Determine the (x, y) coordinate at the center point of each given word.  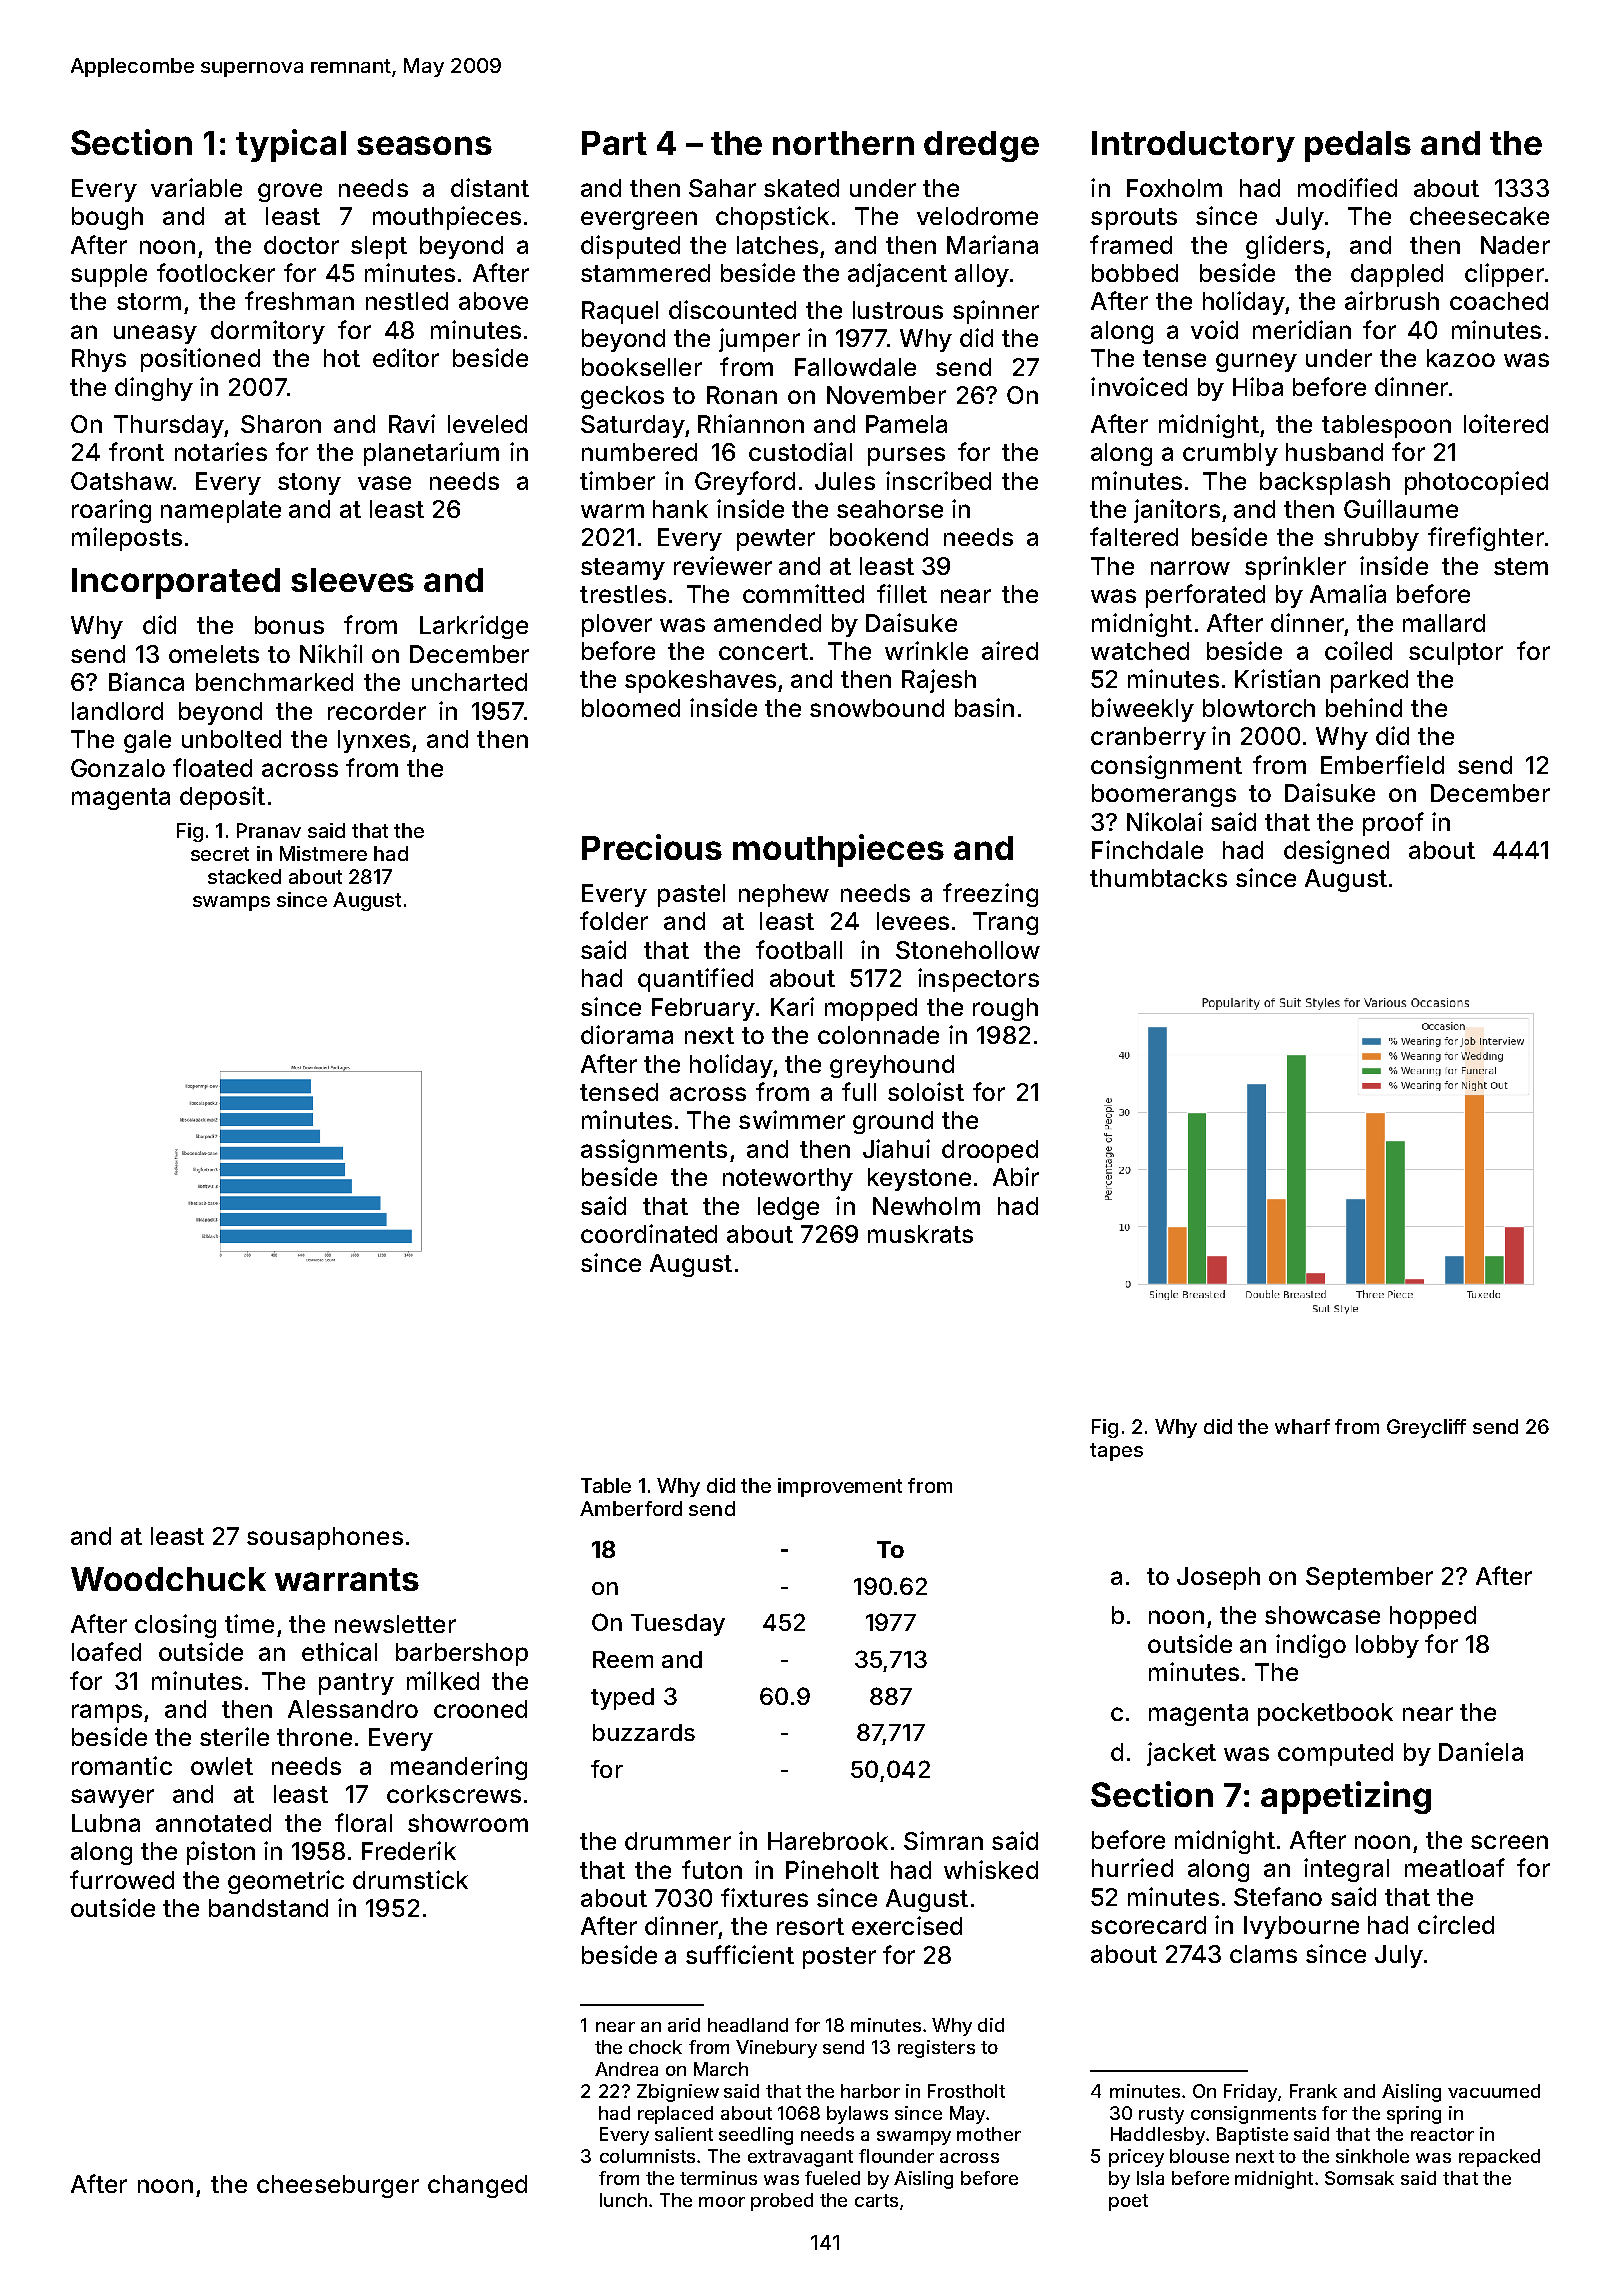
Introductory (1193, 146)
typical (291, 145)
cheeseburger (338, 2186)
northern (843, 143)
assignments (654, 1151)
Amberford (631, 1508)
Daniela (1481, 1751)
